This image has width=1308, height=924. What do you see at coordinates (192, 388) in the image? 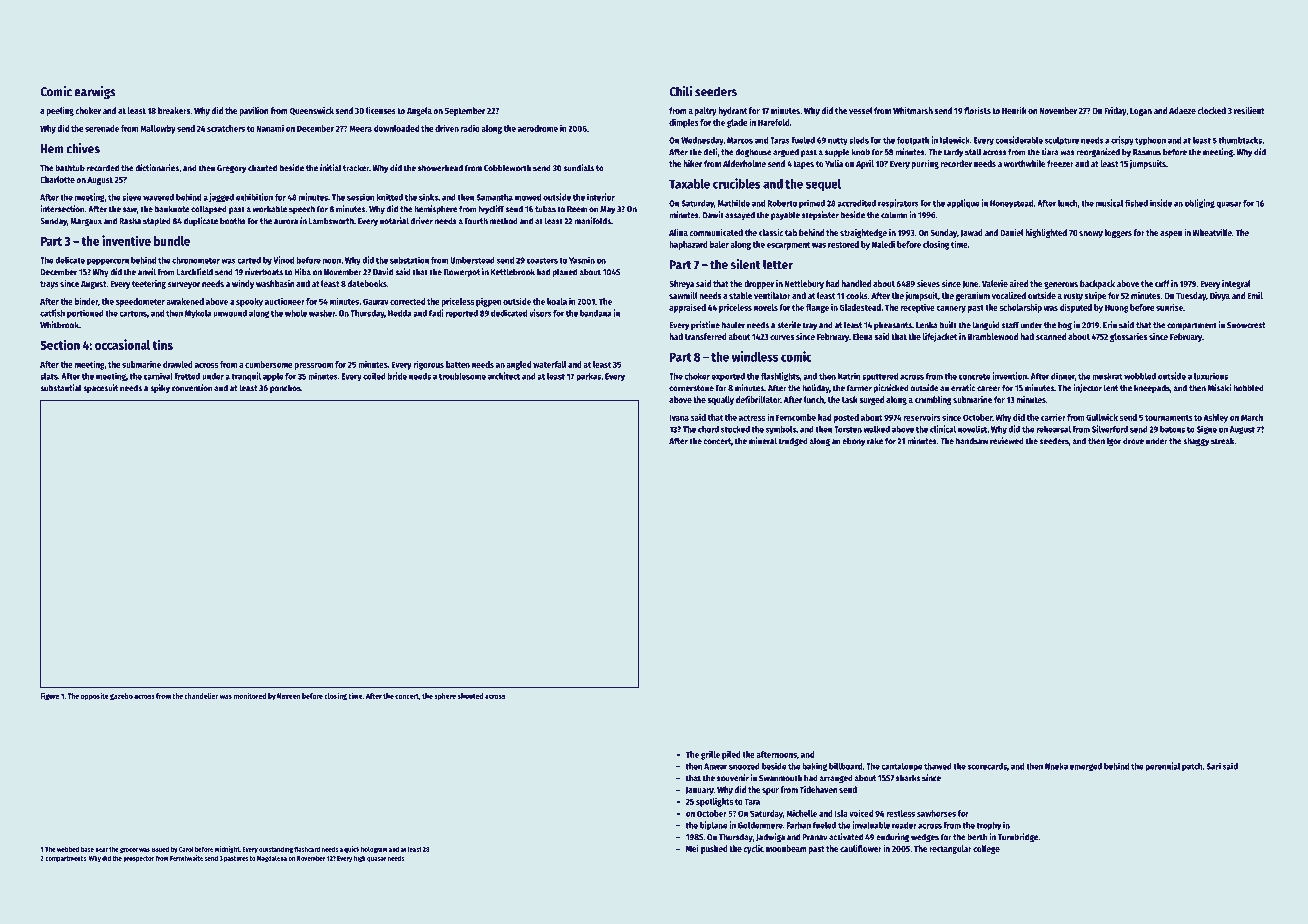
I see `convention` at bounding box center [192, 388].
